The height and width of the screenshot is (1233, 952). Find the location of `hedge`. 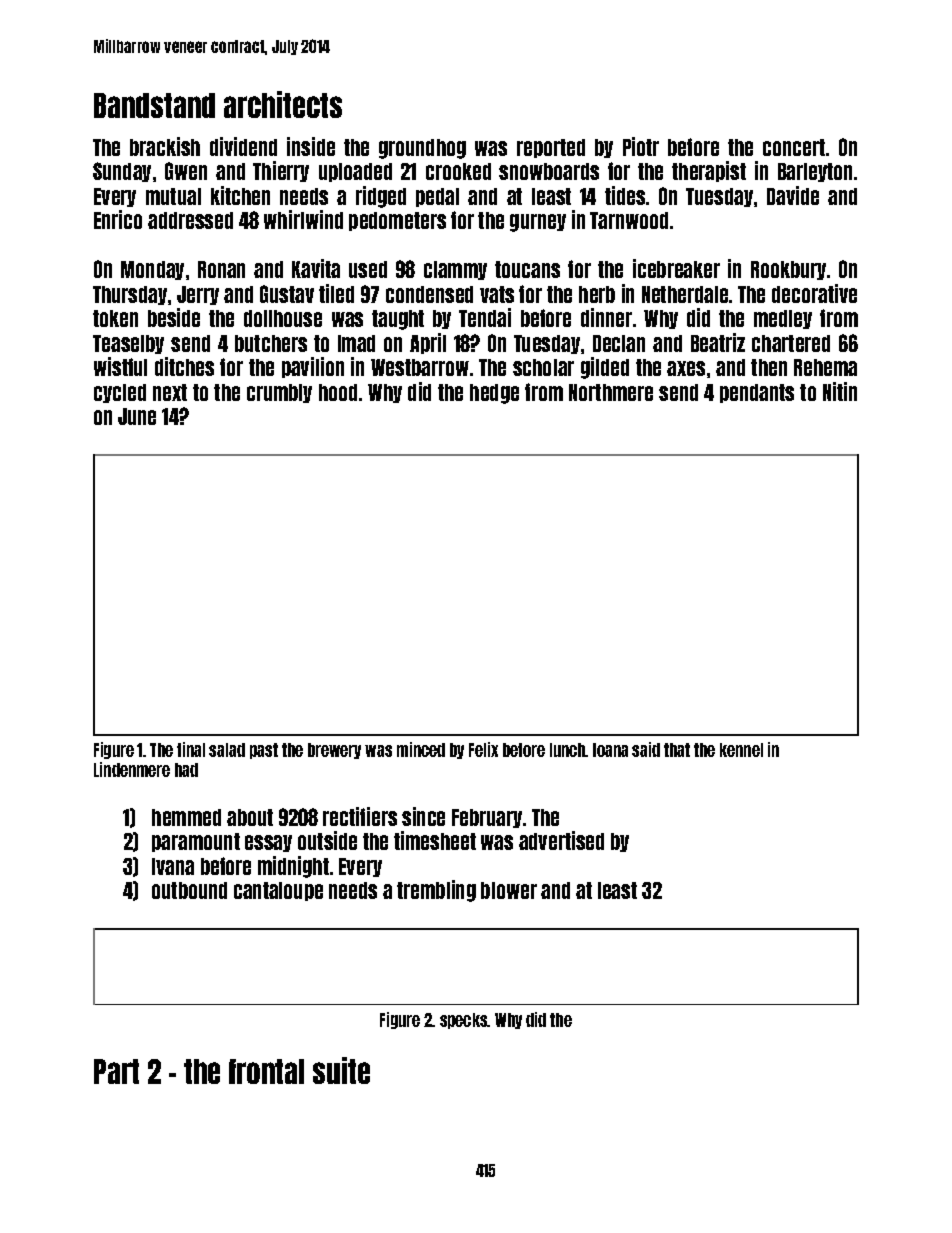

hedge is located at coordinates (494, 394).
